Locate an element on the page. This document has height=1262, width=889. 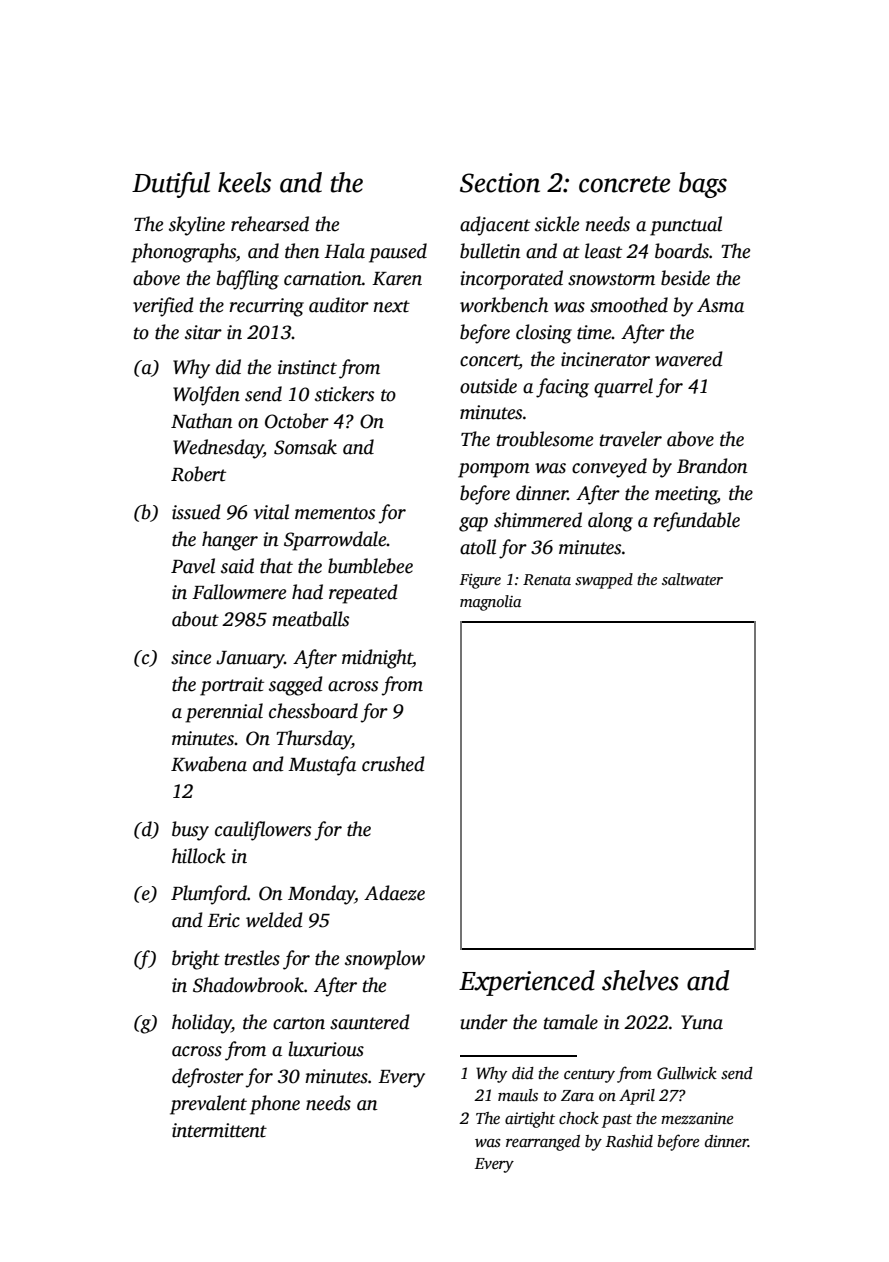
Adaeze is located at coordinates (394, 893).
